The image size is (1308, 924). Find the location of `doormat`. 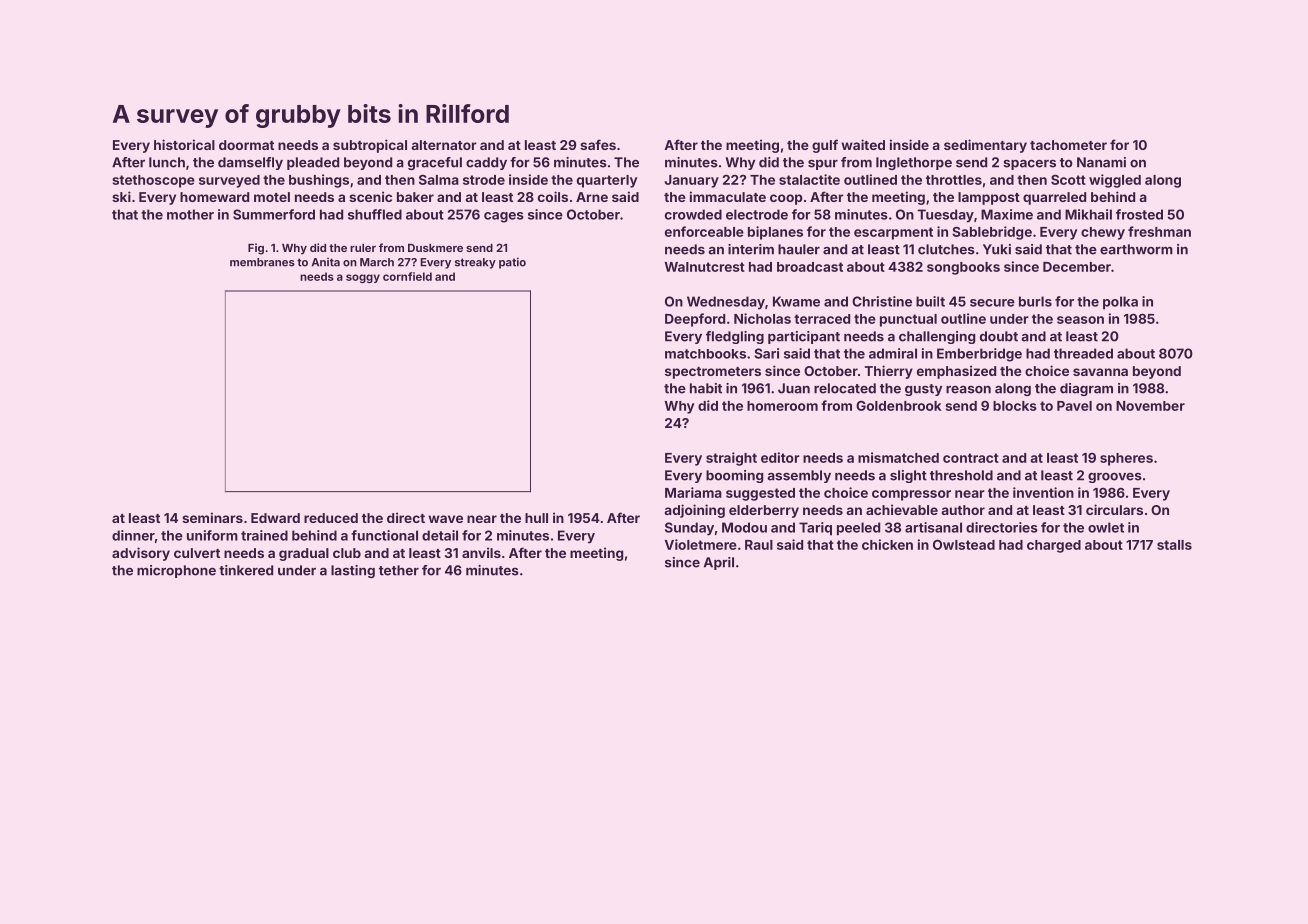

doormat is located at coordinates (246, 145).
